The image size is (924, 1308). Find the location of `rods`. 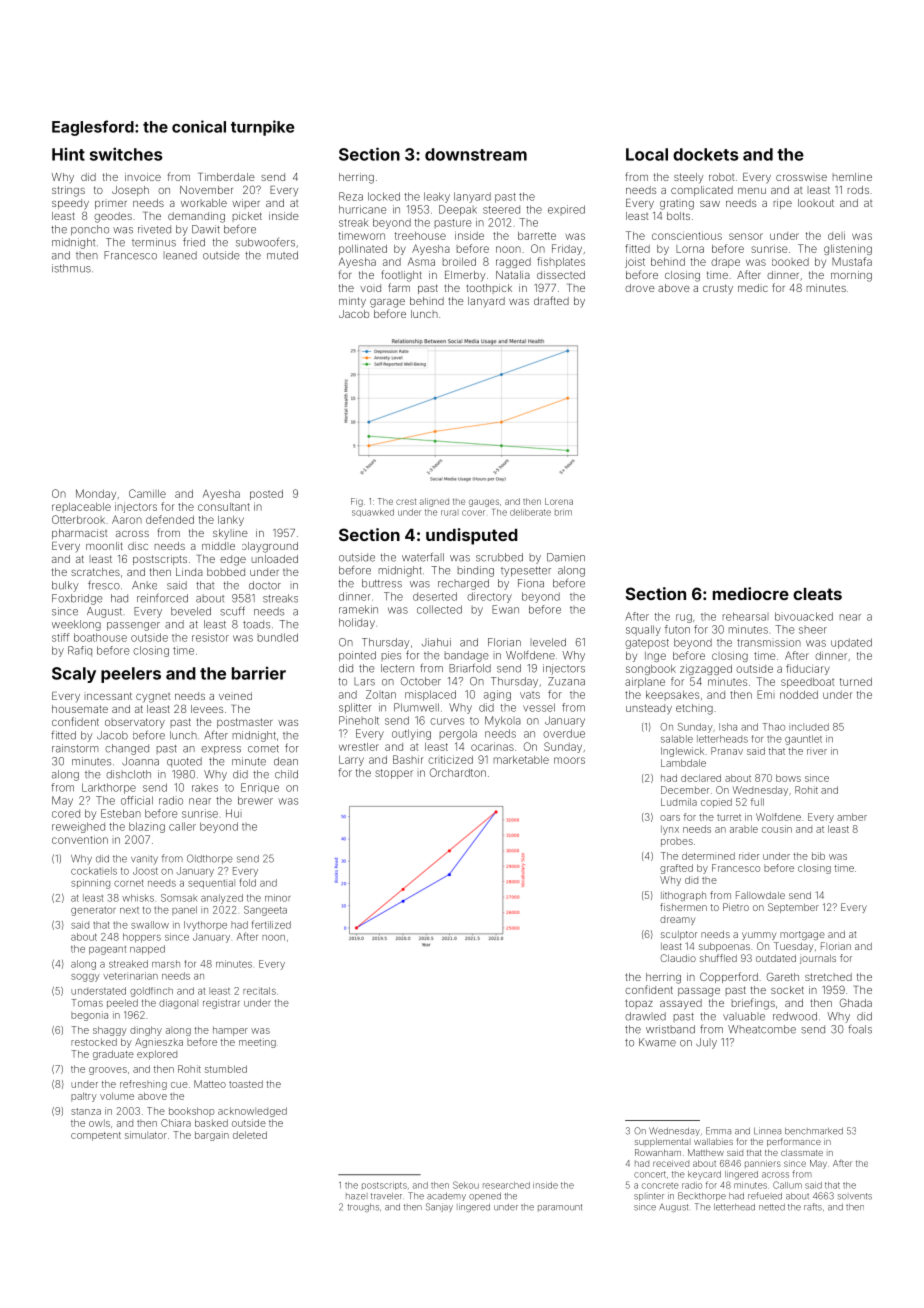

rods is located at coordinates (858, 190).
